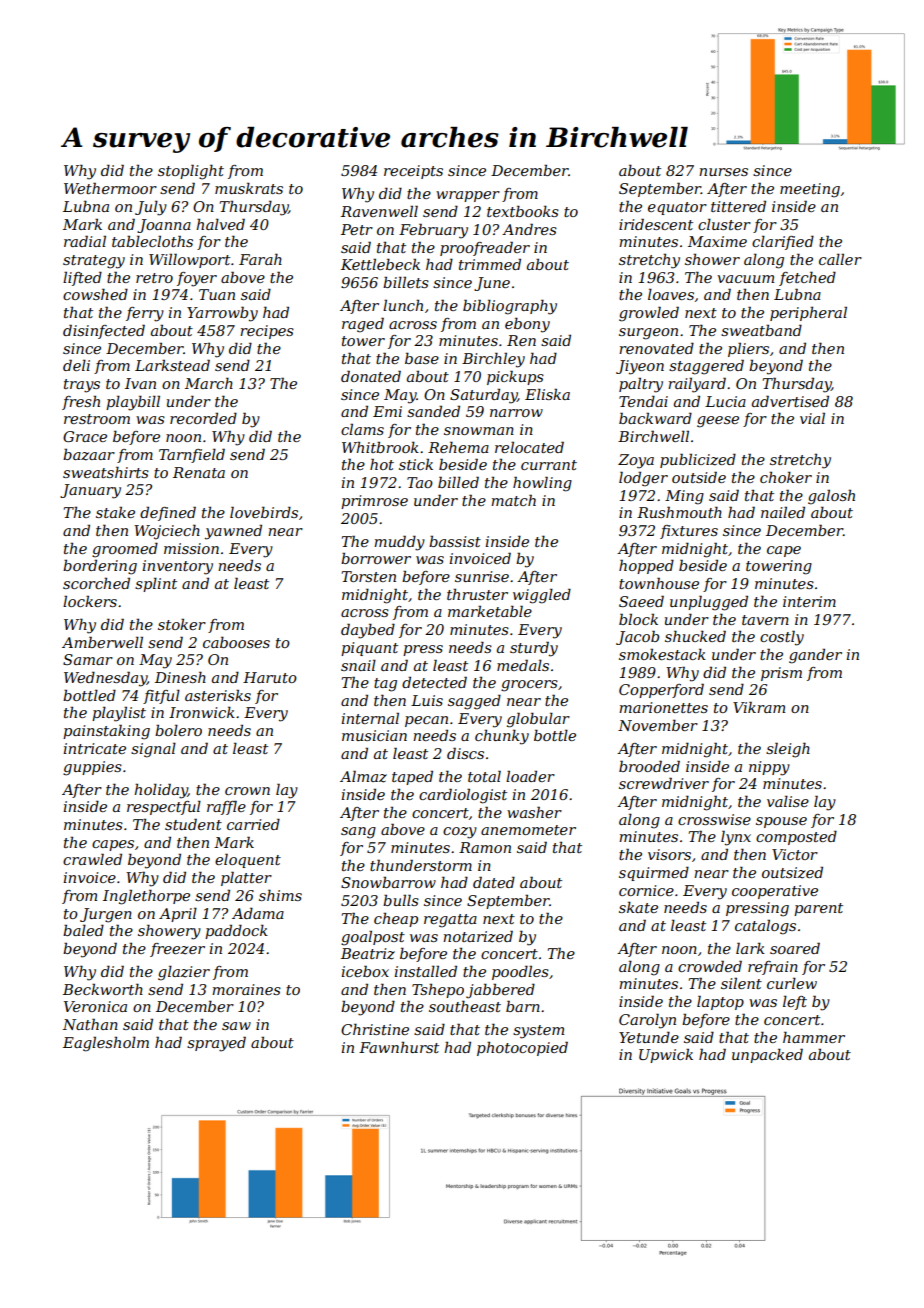 The height and width of the screenshot is (1308, 924). I want to click on backward, so click(655, 418).
